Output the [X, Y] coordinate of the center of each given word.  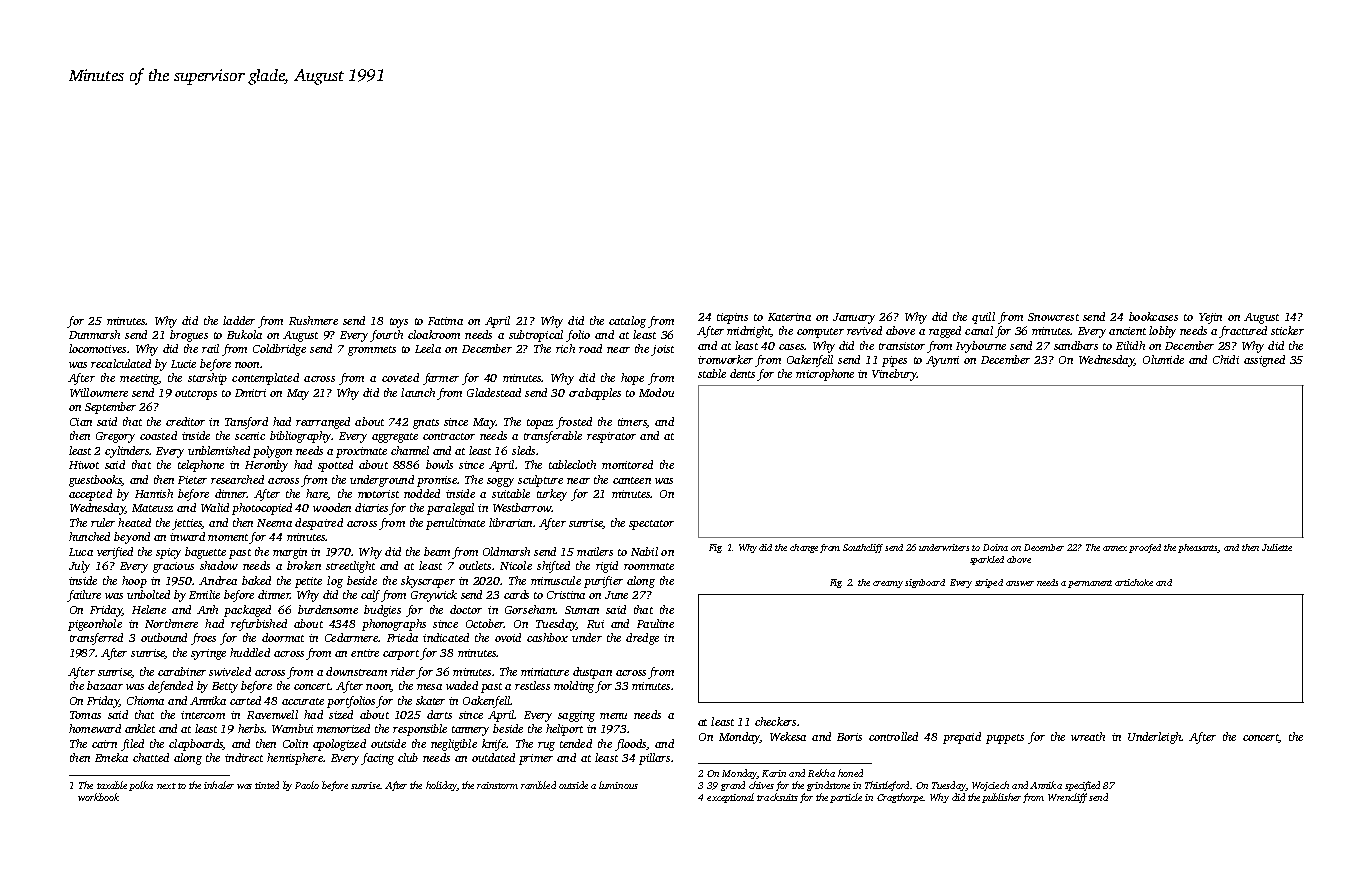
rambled [538, 785]
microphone [825, 375]
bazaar [105, 685]
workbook [98, 797]
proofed [1145, 548]
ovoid [508, 637]
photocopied [262, 509]
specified [1082, 786]
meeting [139, 379]
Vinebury [894, 375]
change [804, 548]
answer [1020, 583]
